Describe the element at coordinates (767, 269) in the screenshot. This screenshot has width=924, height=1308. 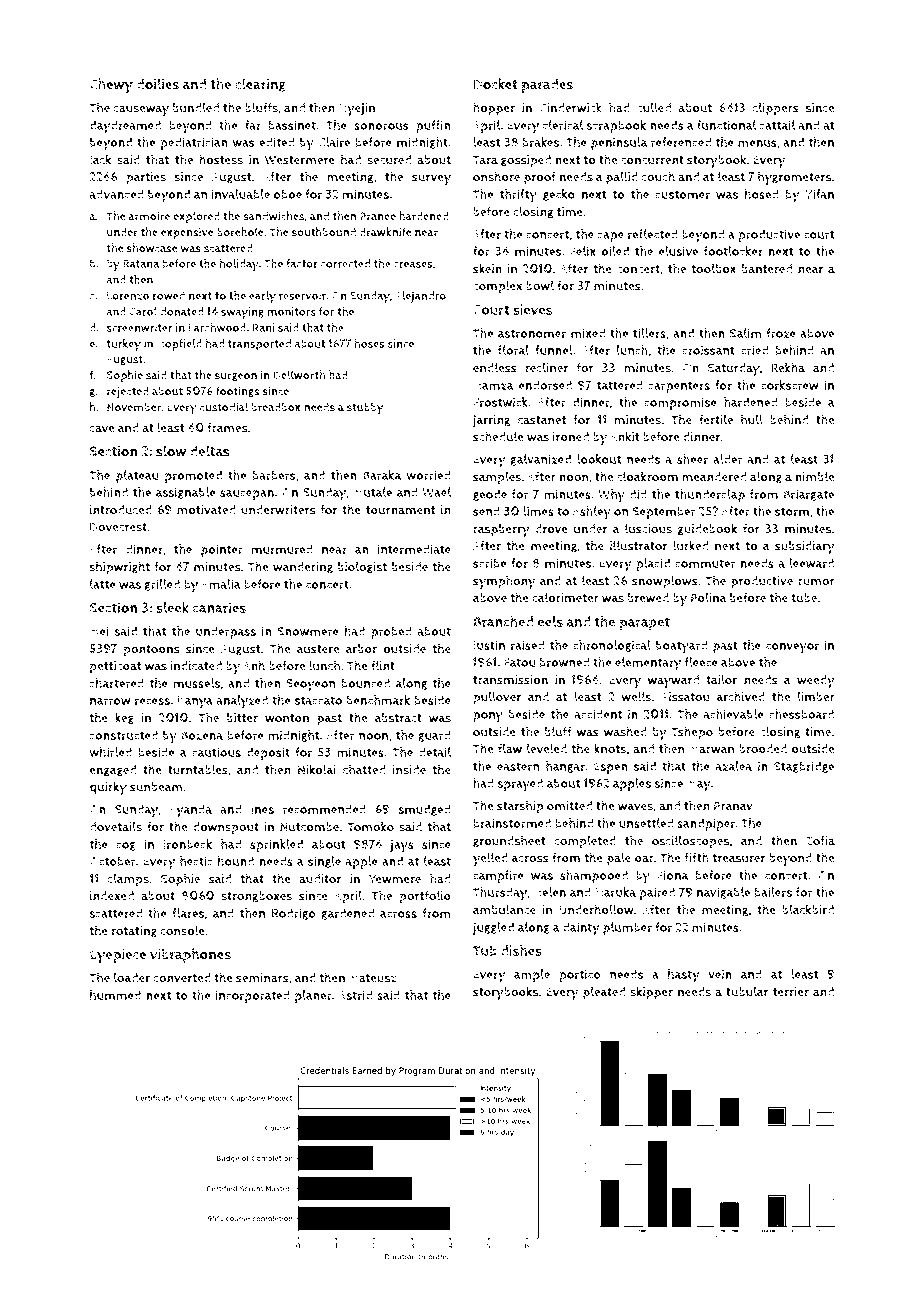
I see `bantered` at that location.
